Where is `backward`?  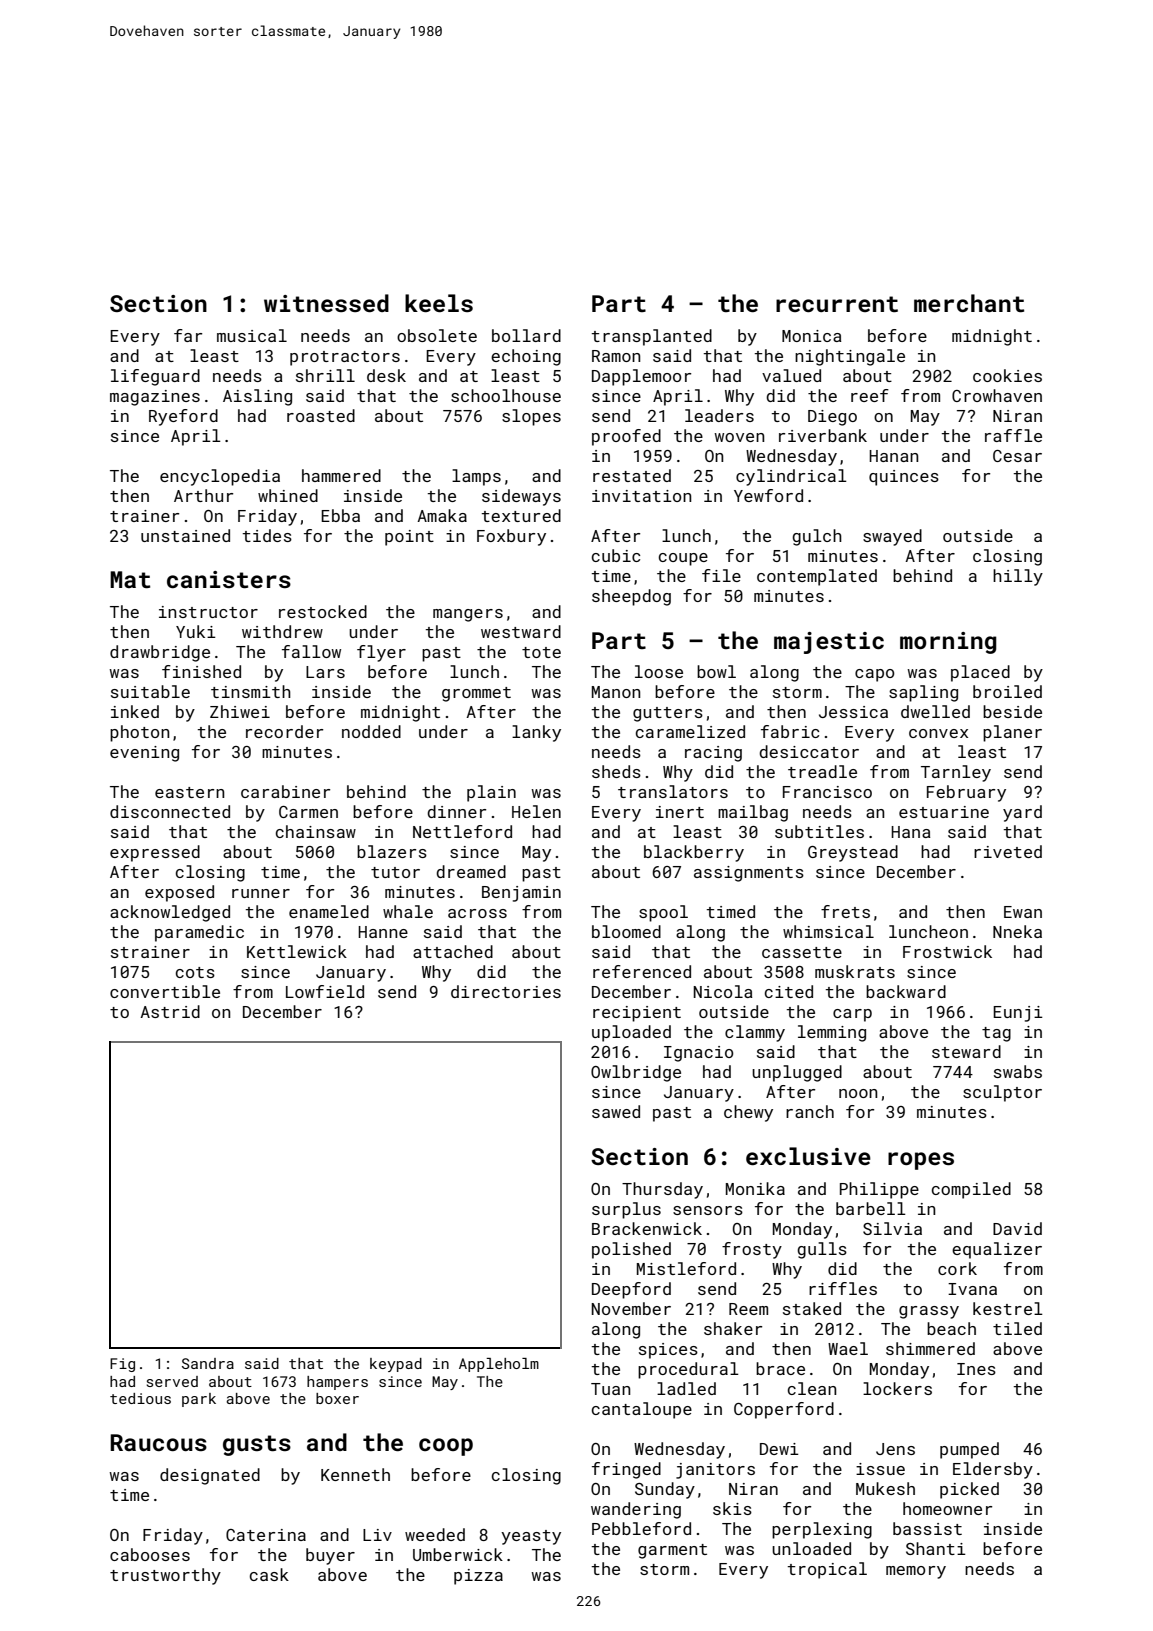 backward is located at coordinates (906, 991).
